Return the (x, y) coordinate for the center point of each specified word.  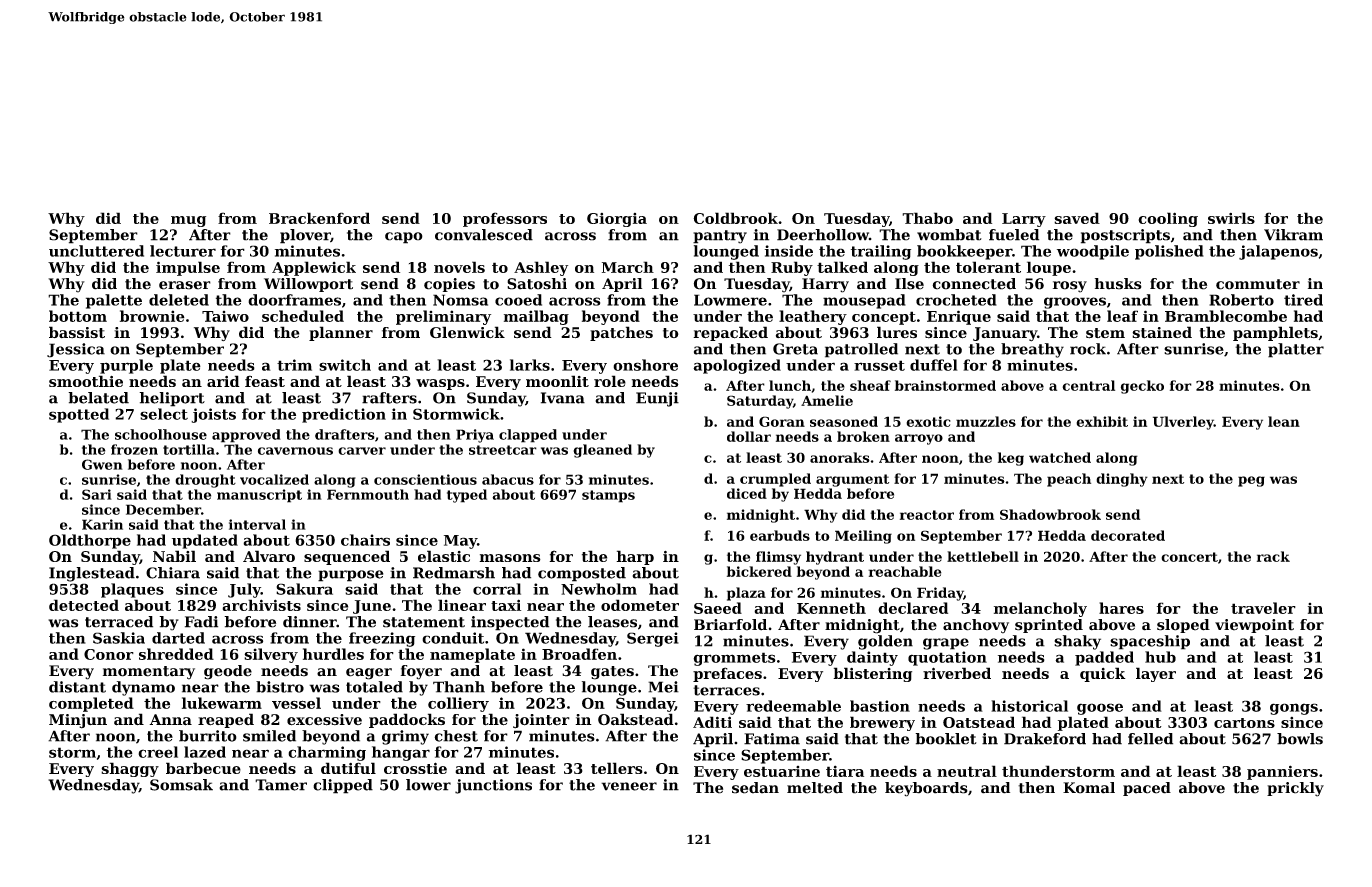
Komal (1089, 788)
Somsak (181, 785)
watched (1060, 457)
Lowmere (730, 300)
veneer (629, 786)
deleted (179, 300)
